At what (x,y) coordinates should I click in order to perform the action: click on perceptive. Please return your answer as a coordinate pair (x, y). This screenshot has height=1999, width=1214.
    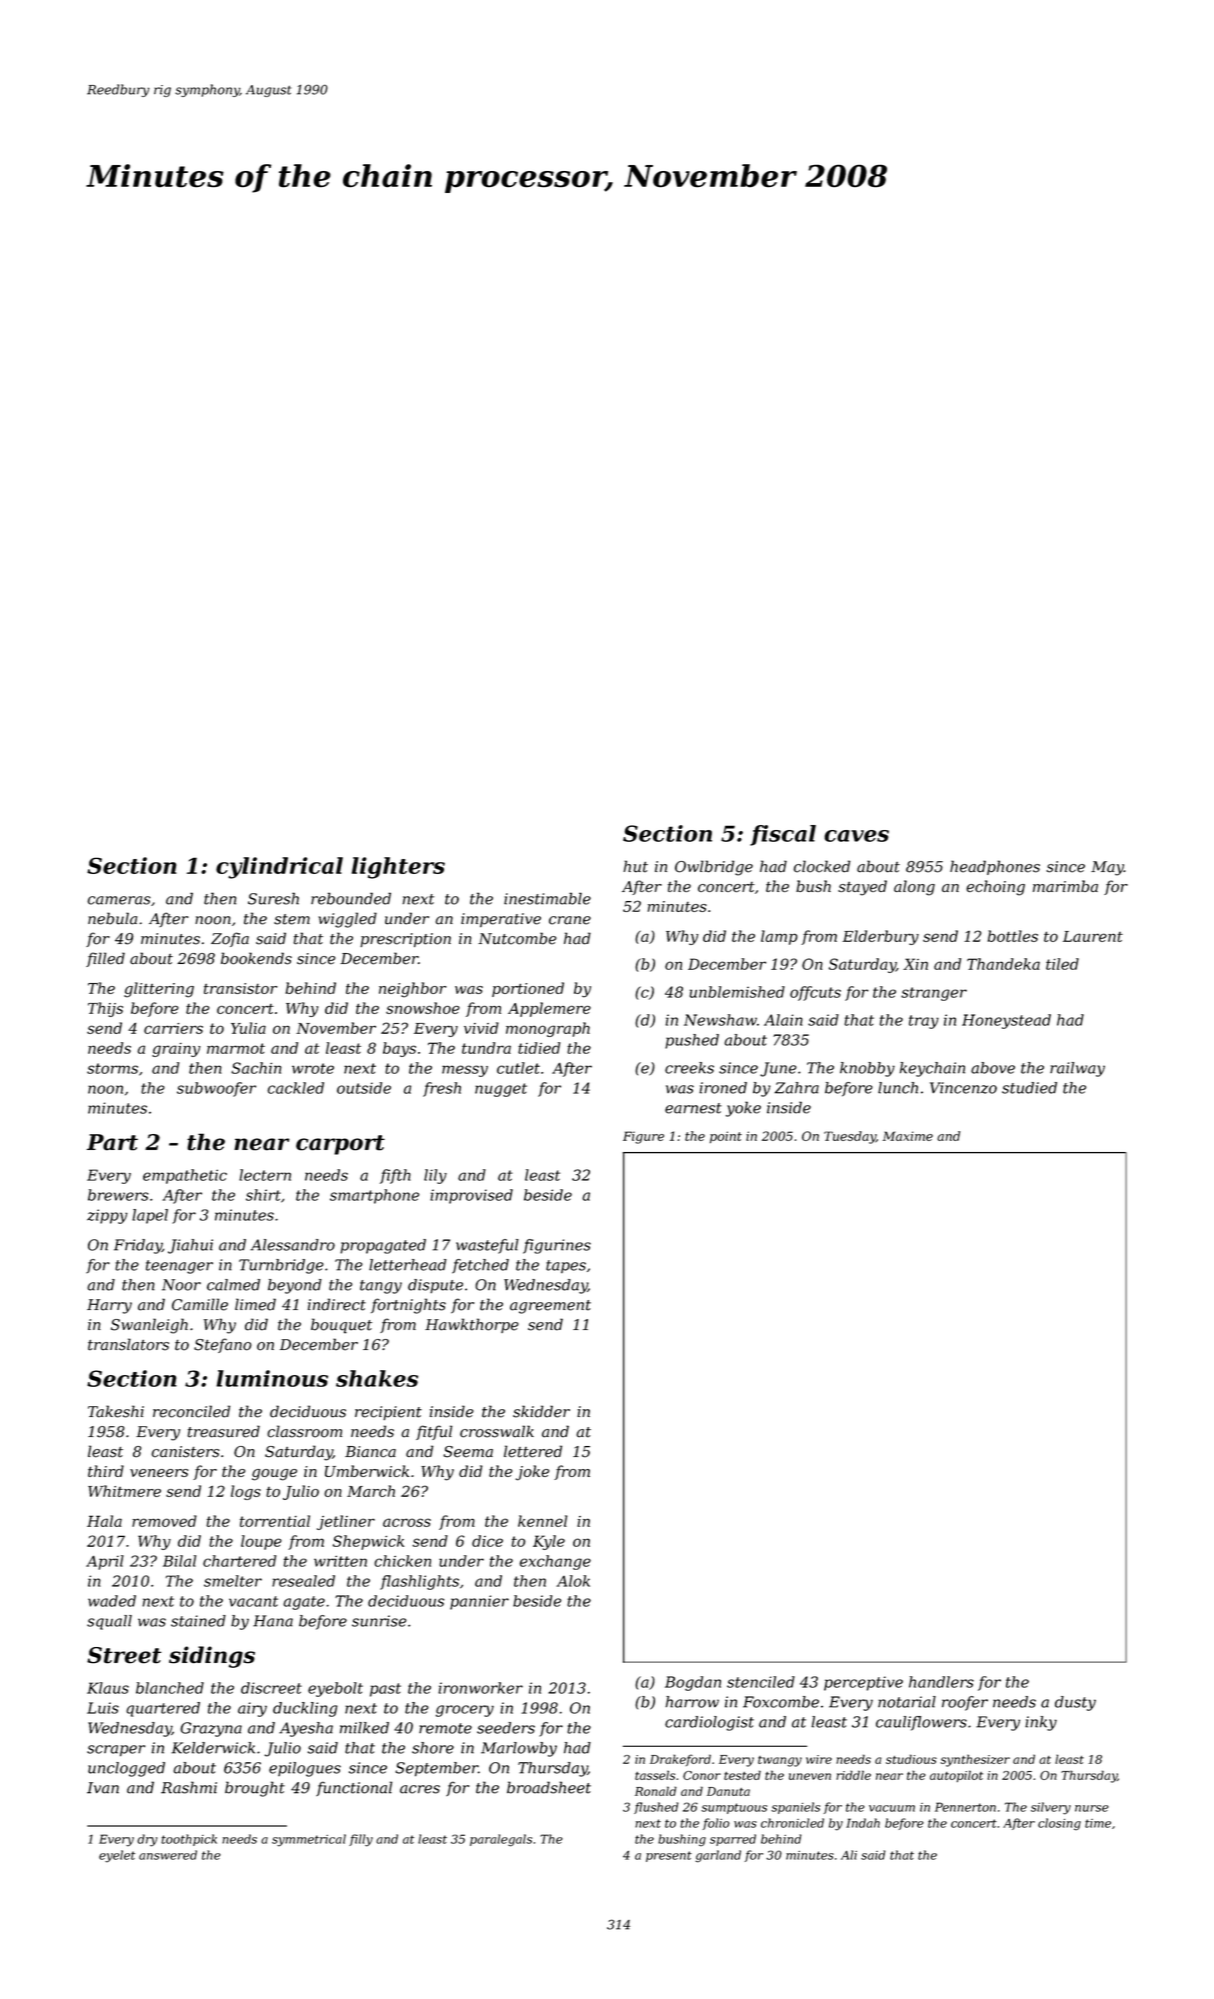
    Looking at the image, I should click on (863, 1683).
